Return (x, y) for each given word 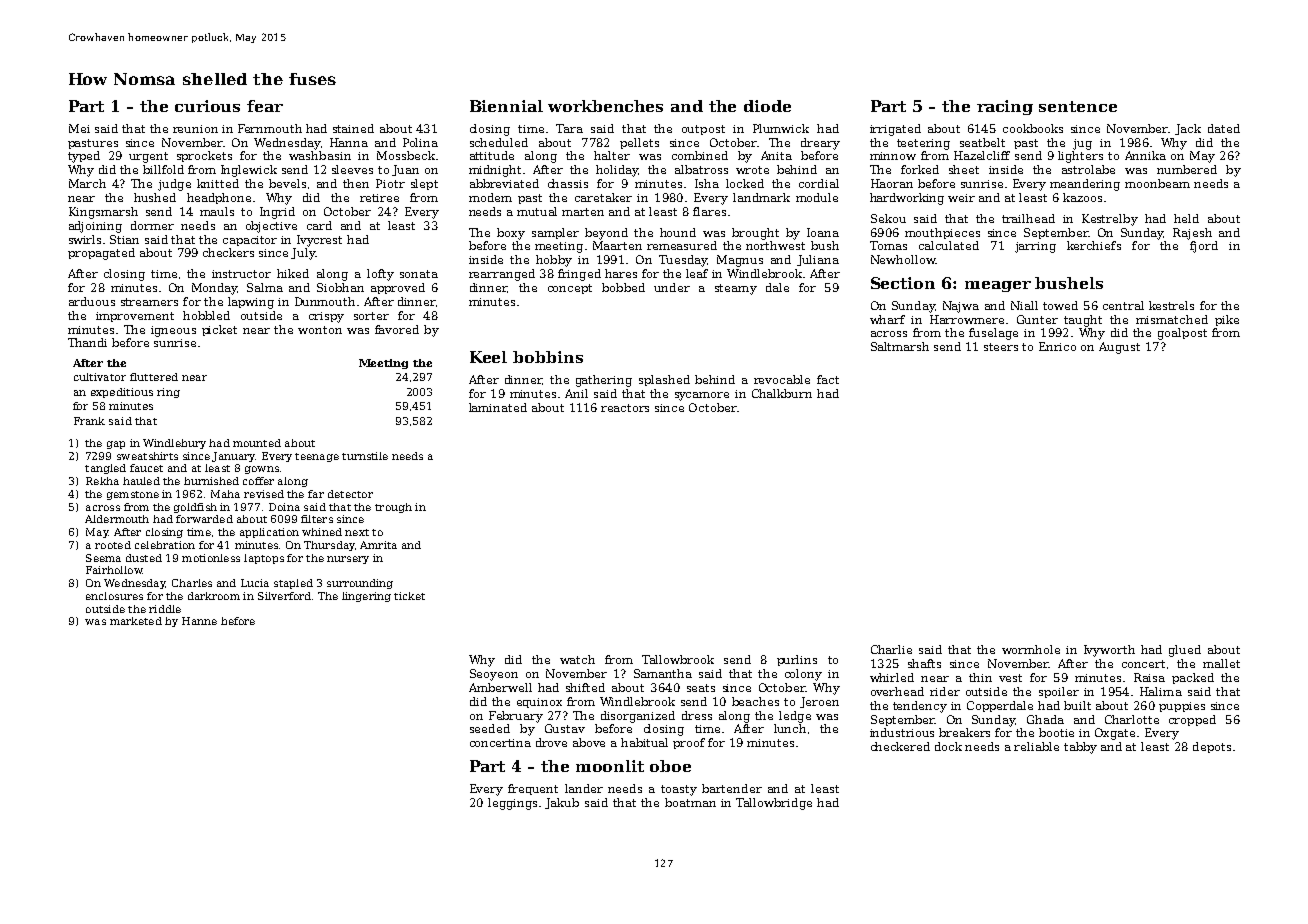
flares (709, 211)
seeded (490, 728)
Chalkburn (782, 393)
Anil (576, 393)
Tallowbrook (678, 659)
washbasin (320, 155)
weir (961, 198)
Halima (1161, 691)
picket (219, 330)
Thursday (329, 546)
